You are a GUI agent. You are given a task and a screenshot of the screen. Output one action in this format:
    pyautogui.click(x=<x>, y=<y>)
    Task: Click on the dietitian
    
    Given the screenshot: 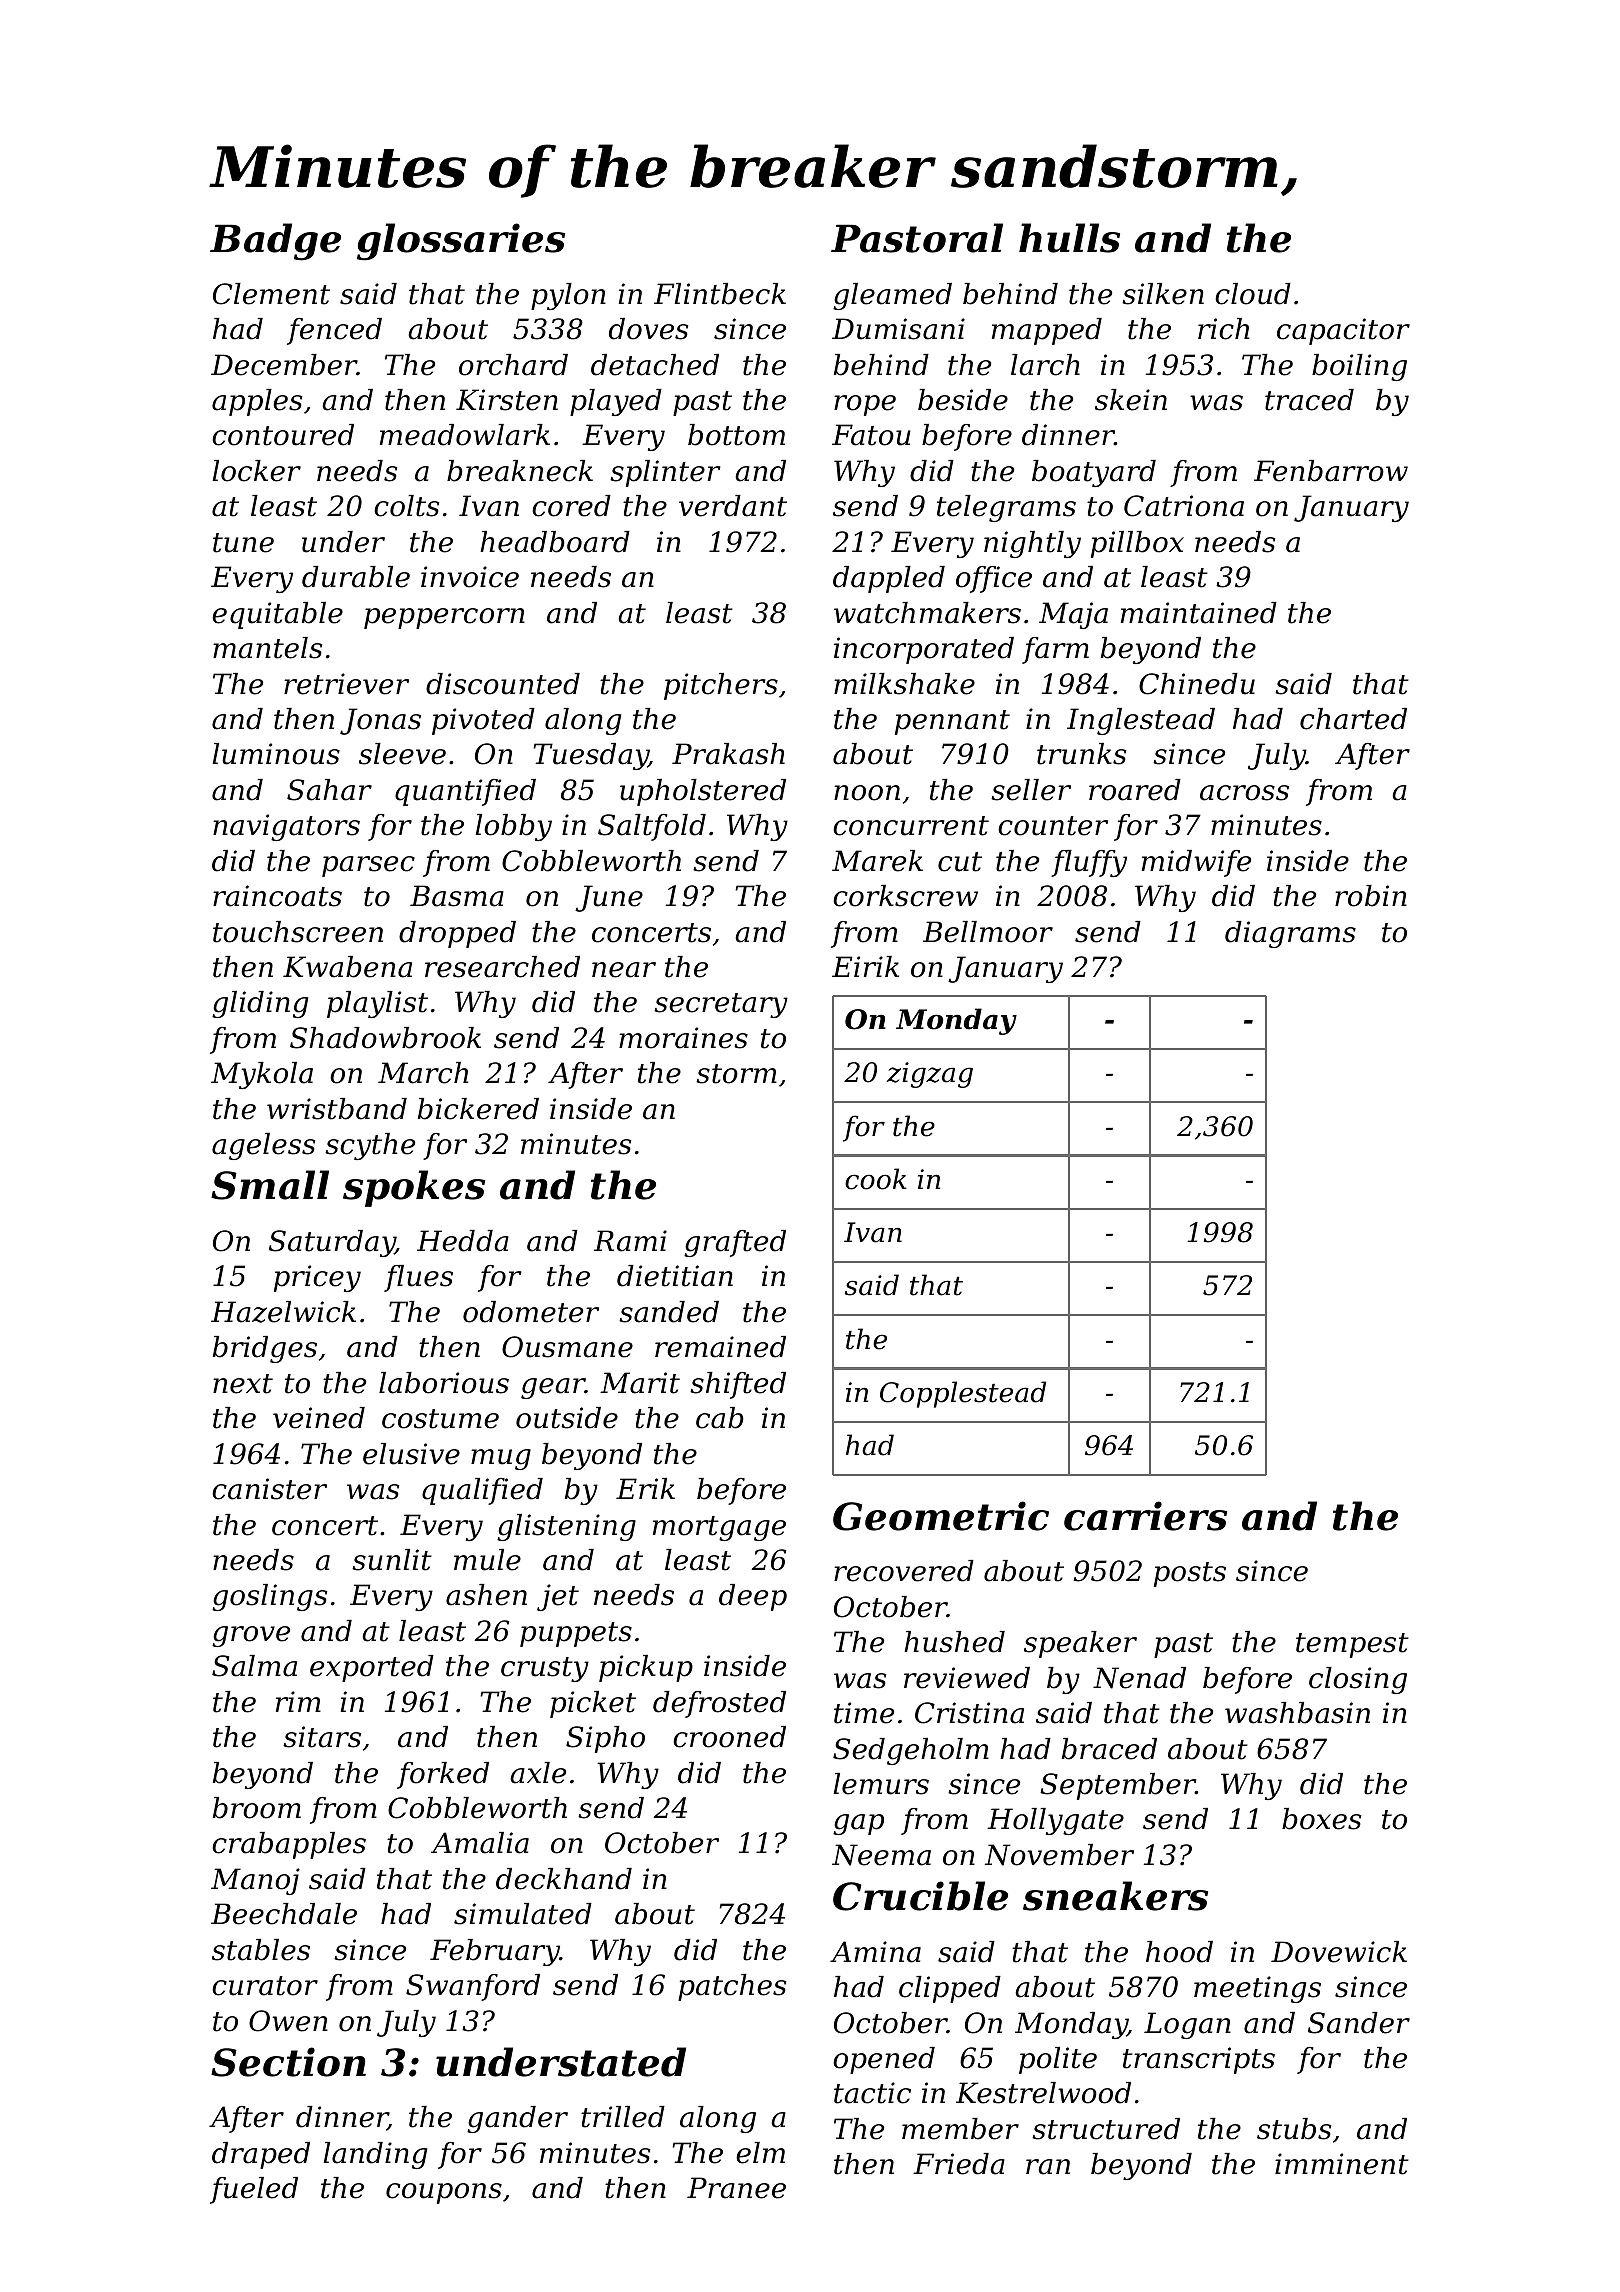 What is the action you would take?
    pyautogui.click(x=675, y=1276)
